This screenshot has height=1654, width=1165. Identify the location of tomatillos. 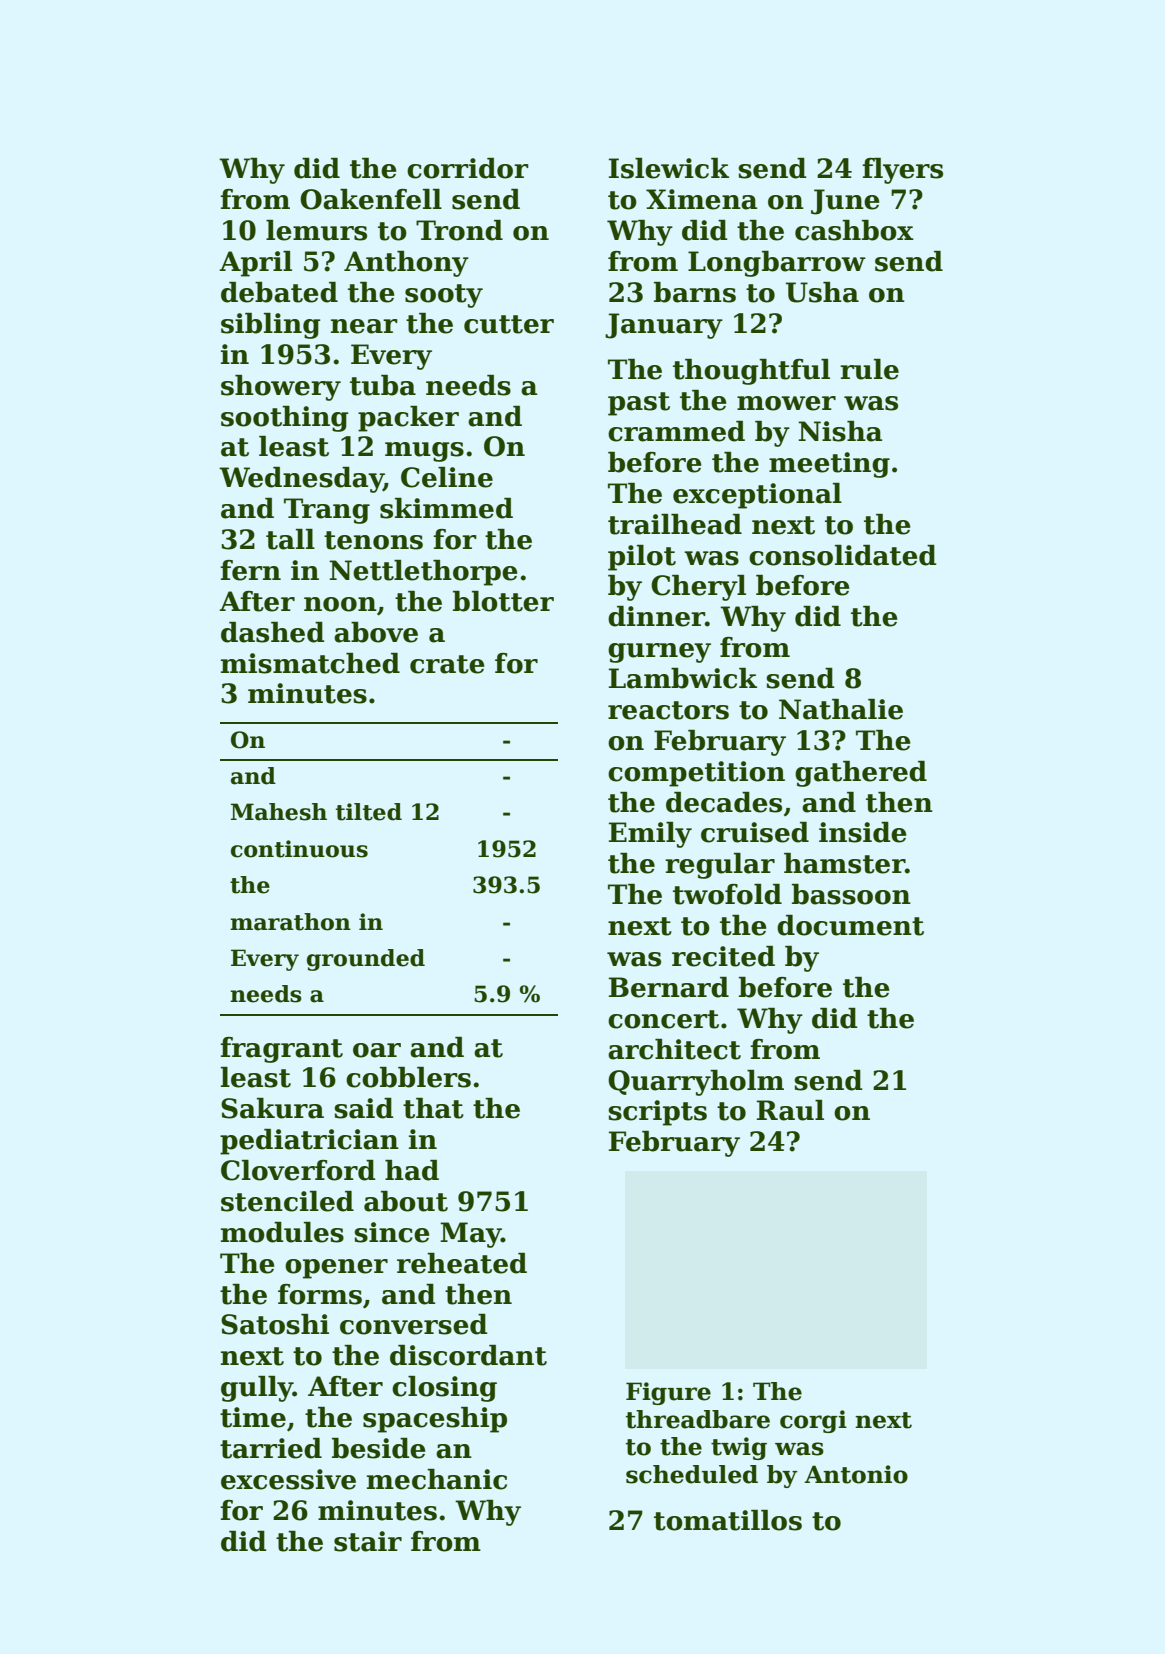
(728, 1520).
